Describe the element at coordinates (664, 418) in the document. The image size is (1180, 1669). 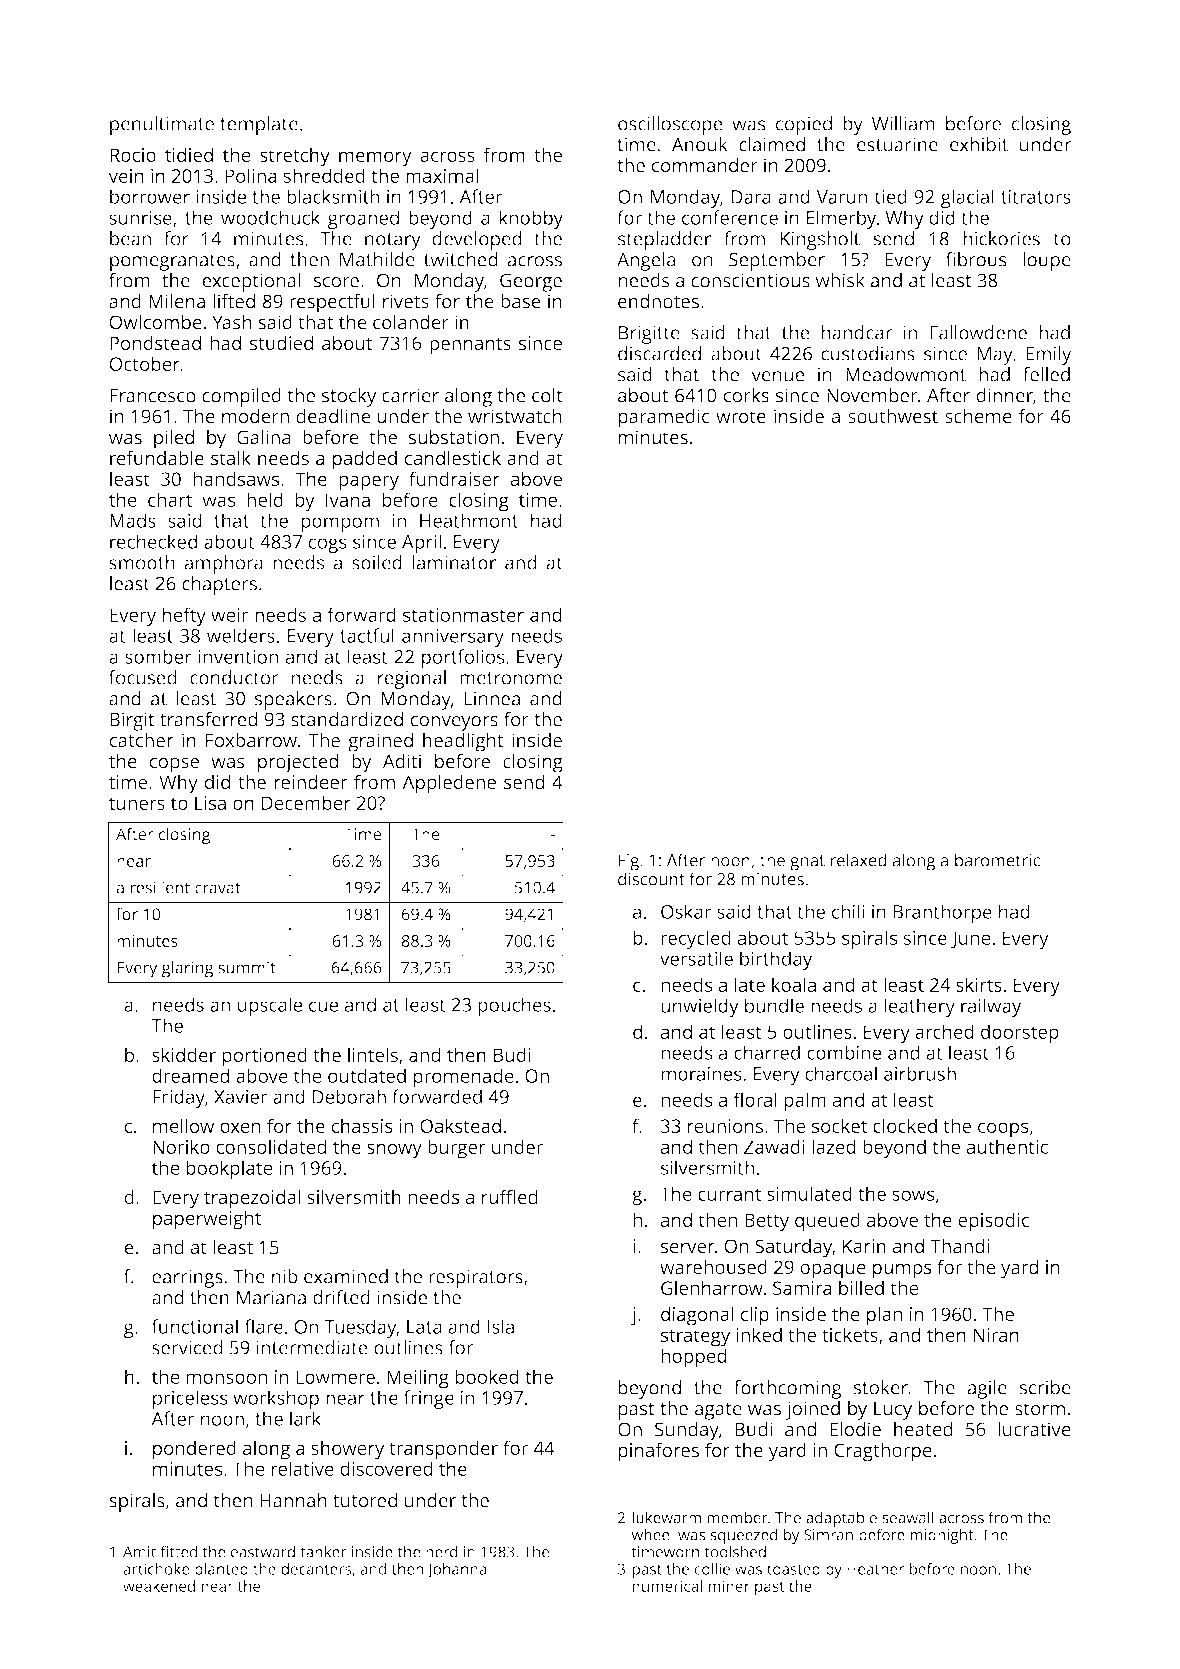
I see `paramedic` at that location.
